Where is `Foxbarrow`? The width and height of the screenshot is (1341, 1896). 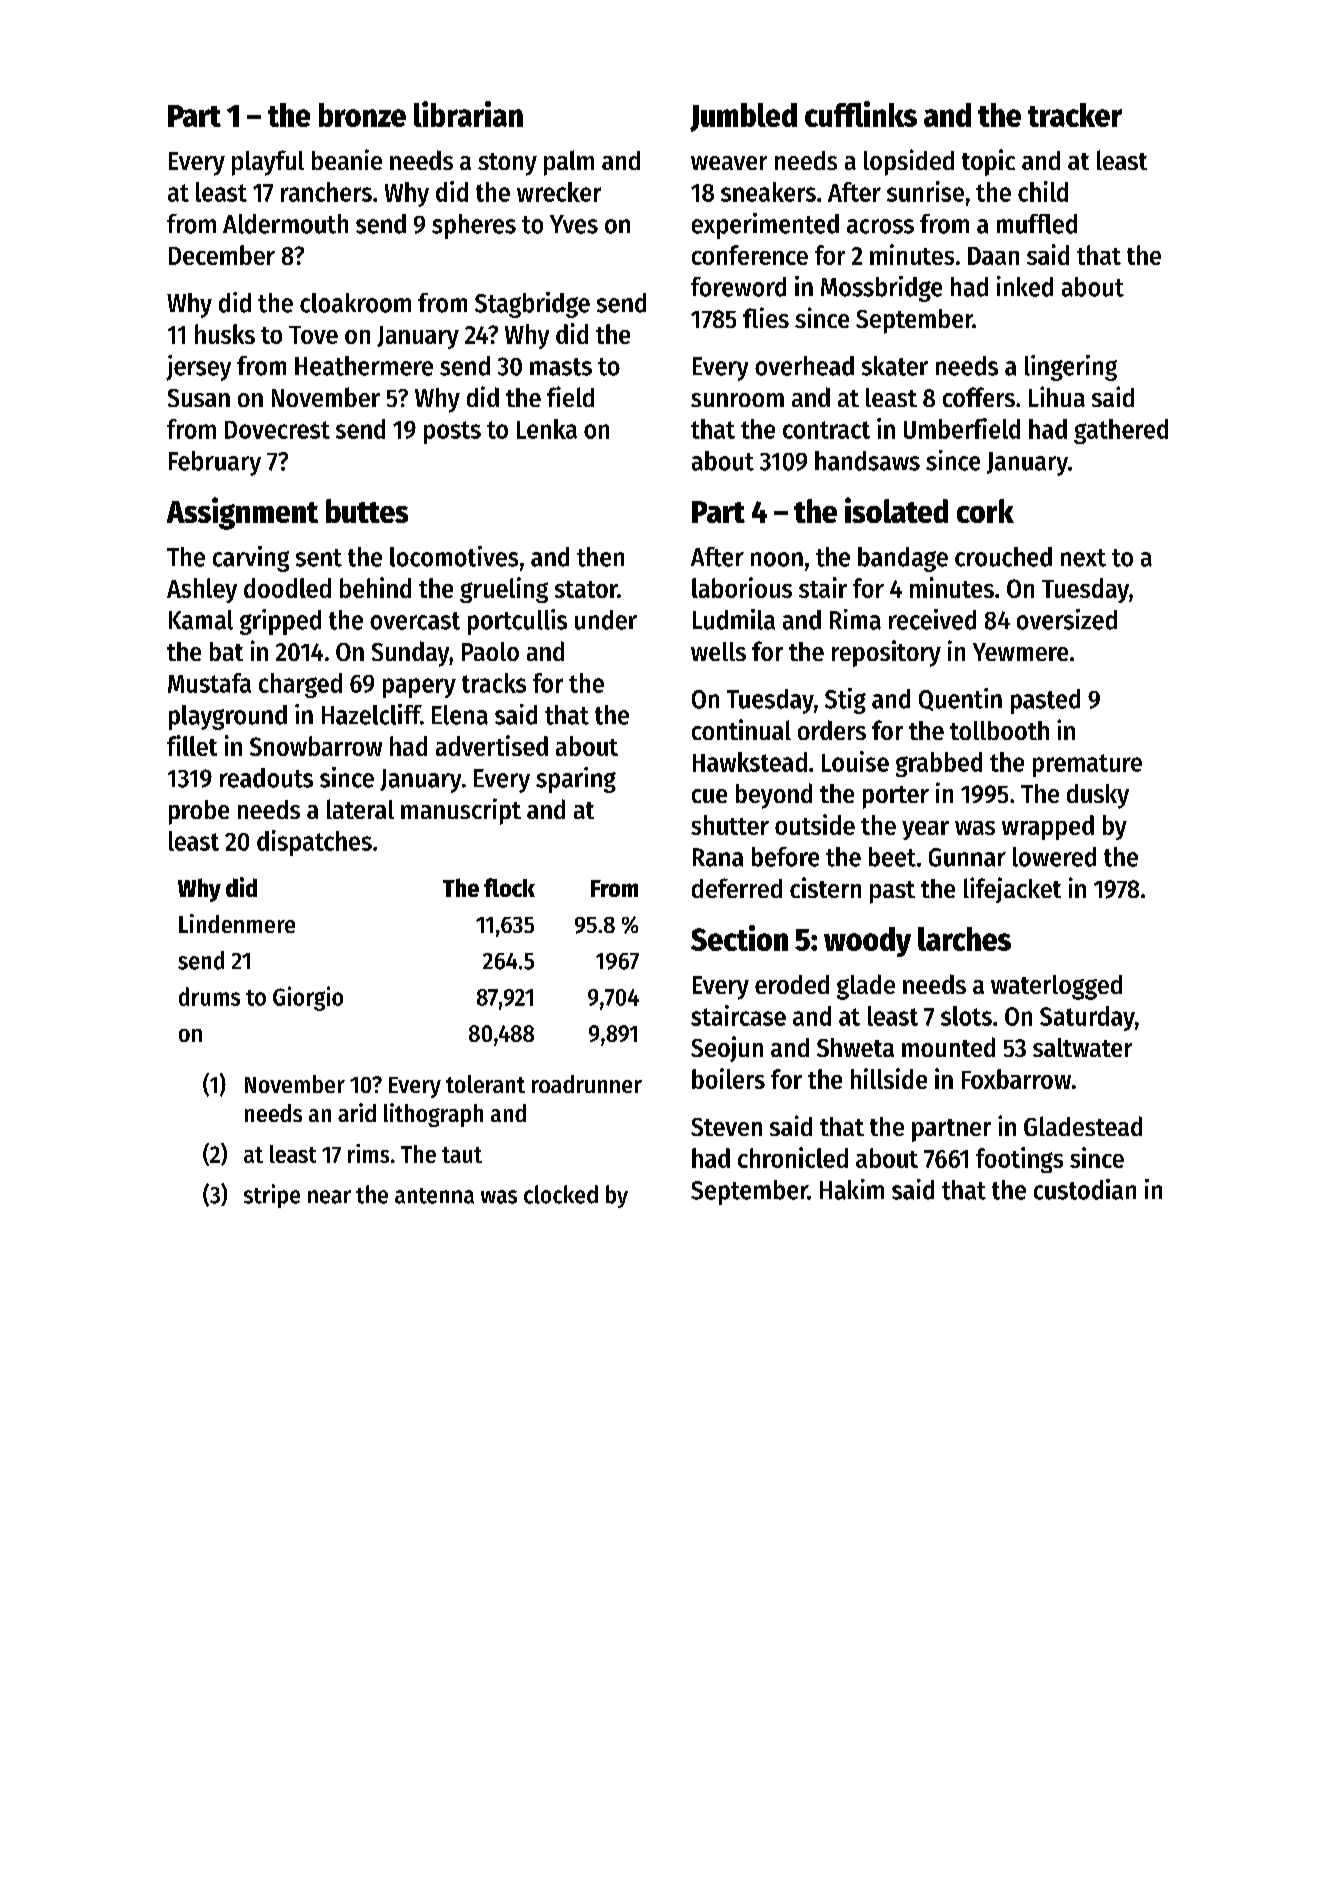 Foxbarrow is located at coordinates (1016, 1079).
